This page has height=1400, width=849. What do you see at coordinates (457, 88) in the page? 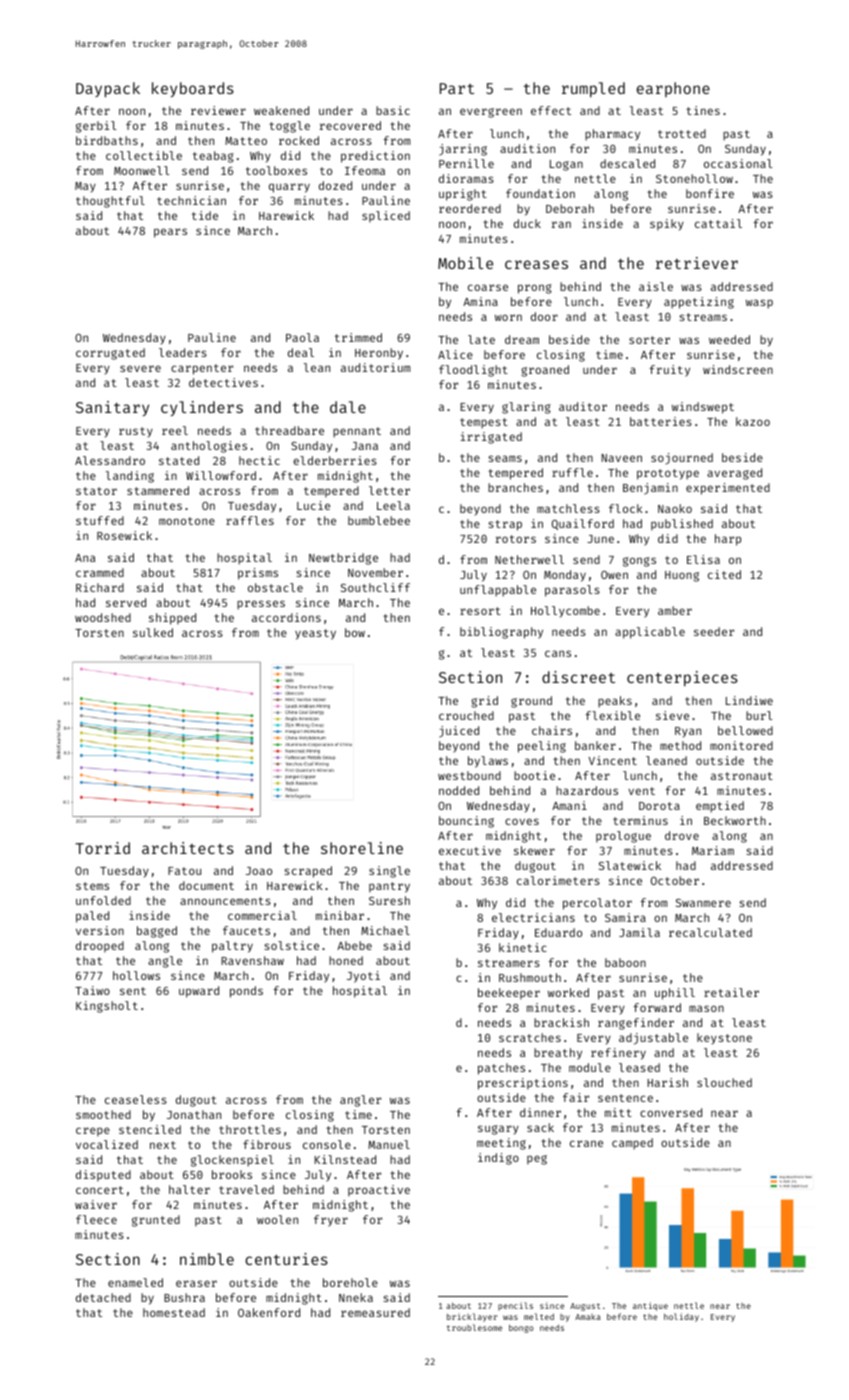
I see `Part` at bounding box center [457, 88].
